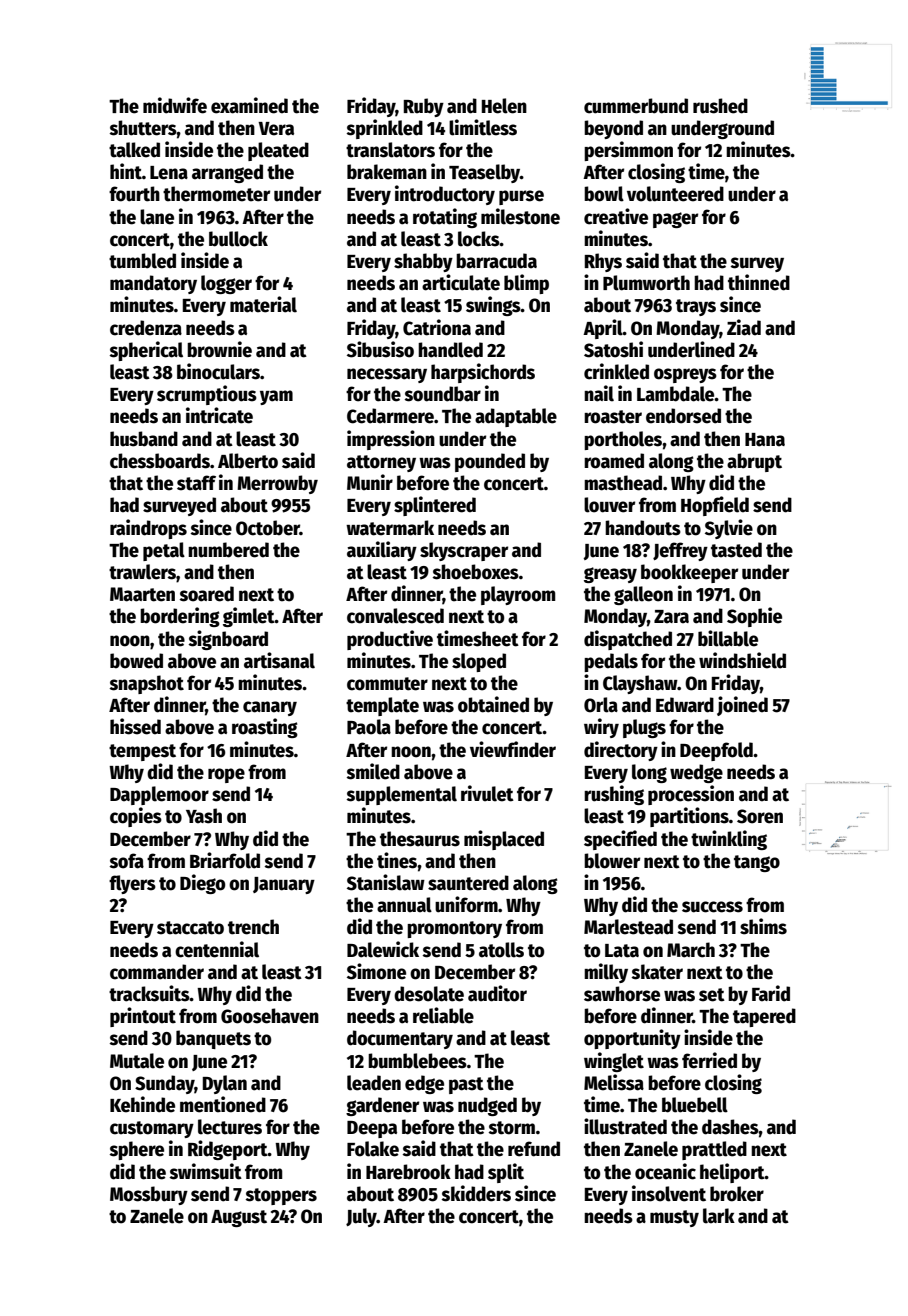 The image size is (908, 1316). Describe the element at coordinates (674, 1218) in the screenshot. I see `musty` at that location.
